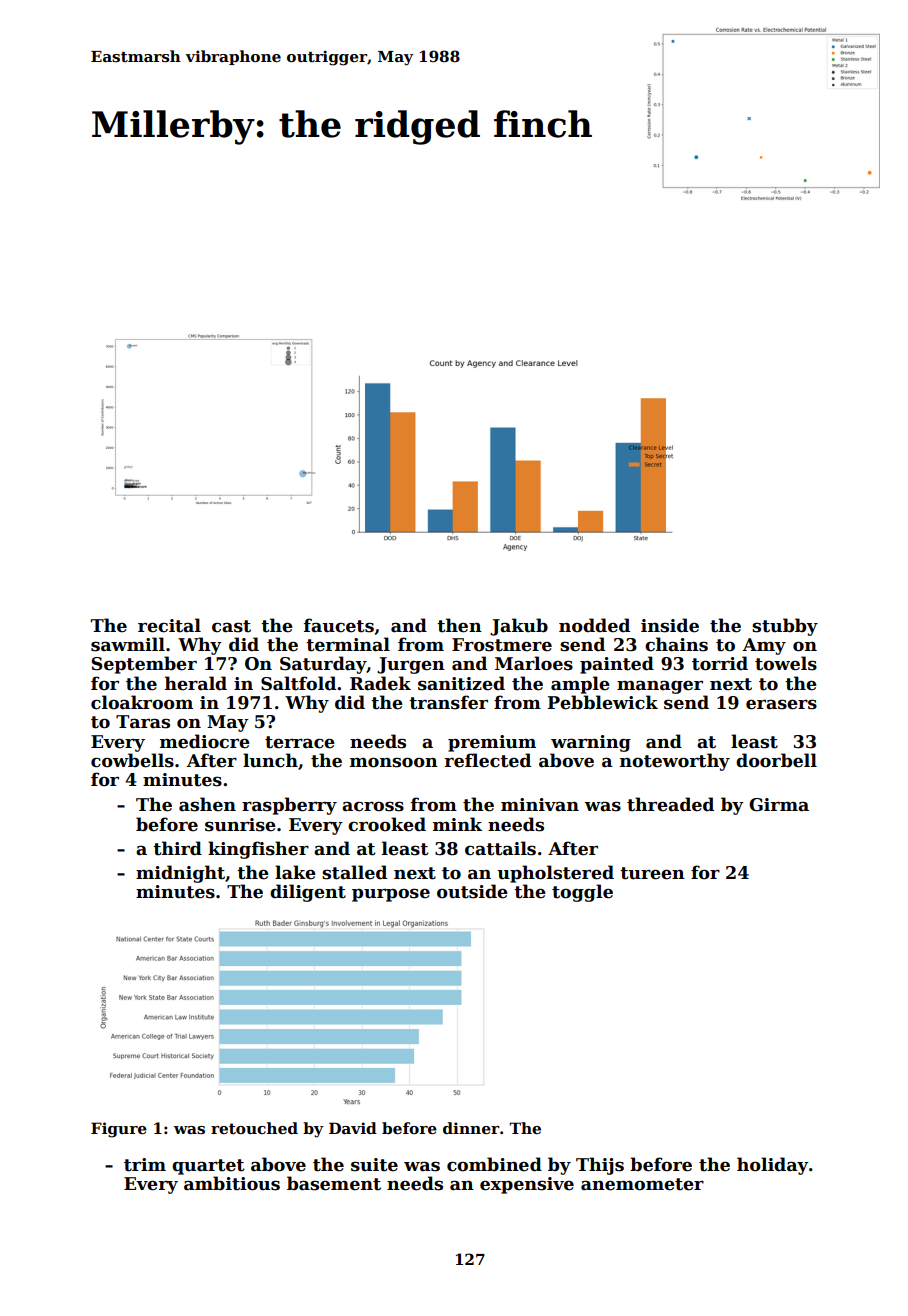  Describe the element at coordinates (534, 663) in the page. I see `Marloes` at that location.
